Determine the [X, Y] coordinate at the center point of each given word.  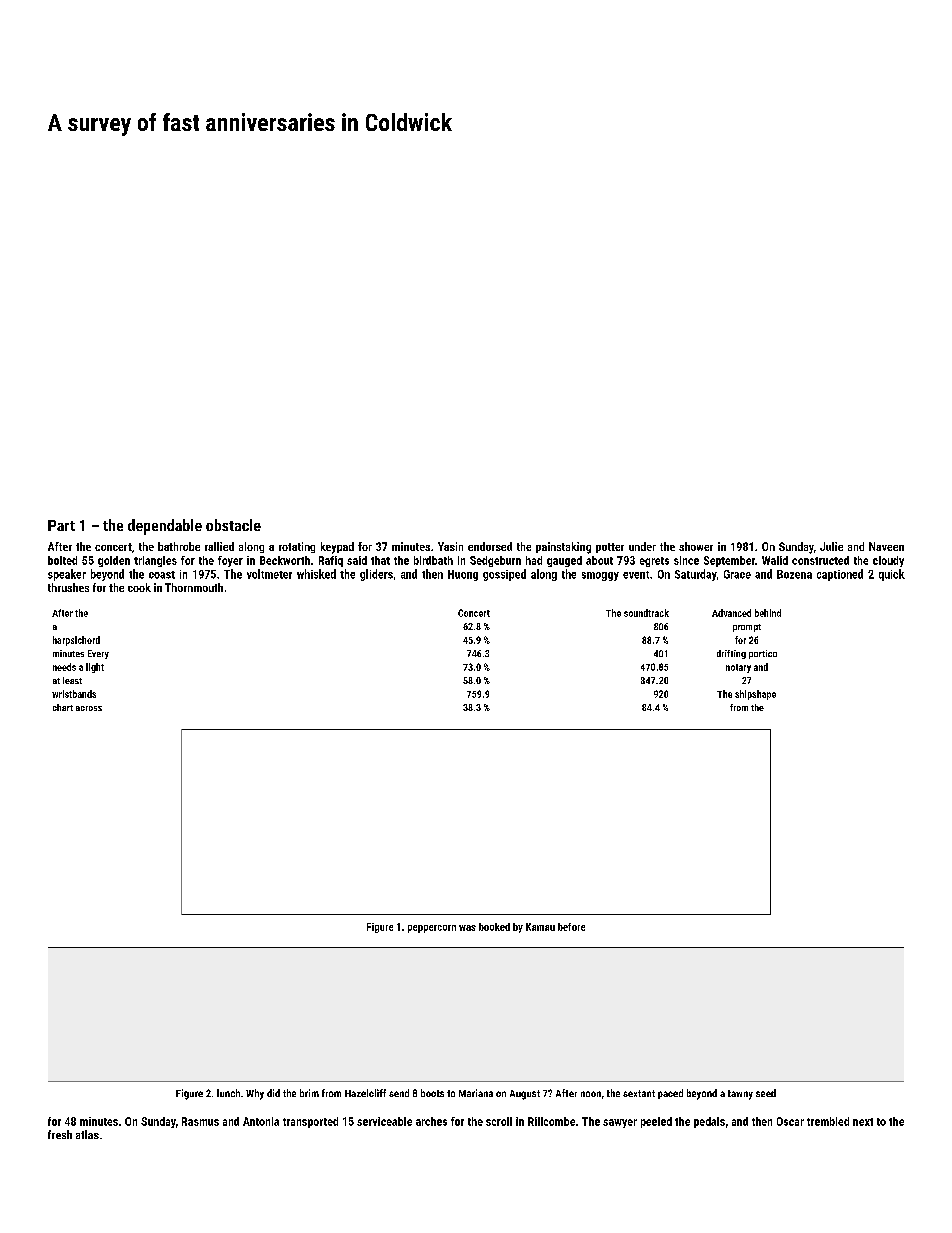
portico [763, 654]
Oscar [790, 1121]
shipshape [755, 695]
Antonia [261, 1121]
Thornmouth [194, 587]
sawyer [620, 1123]
